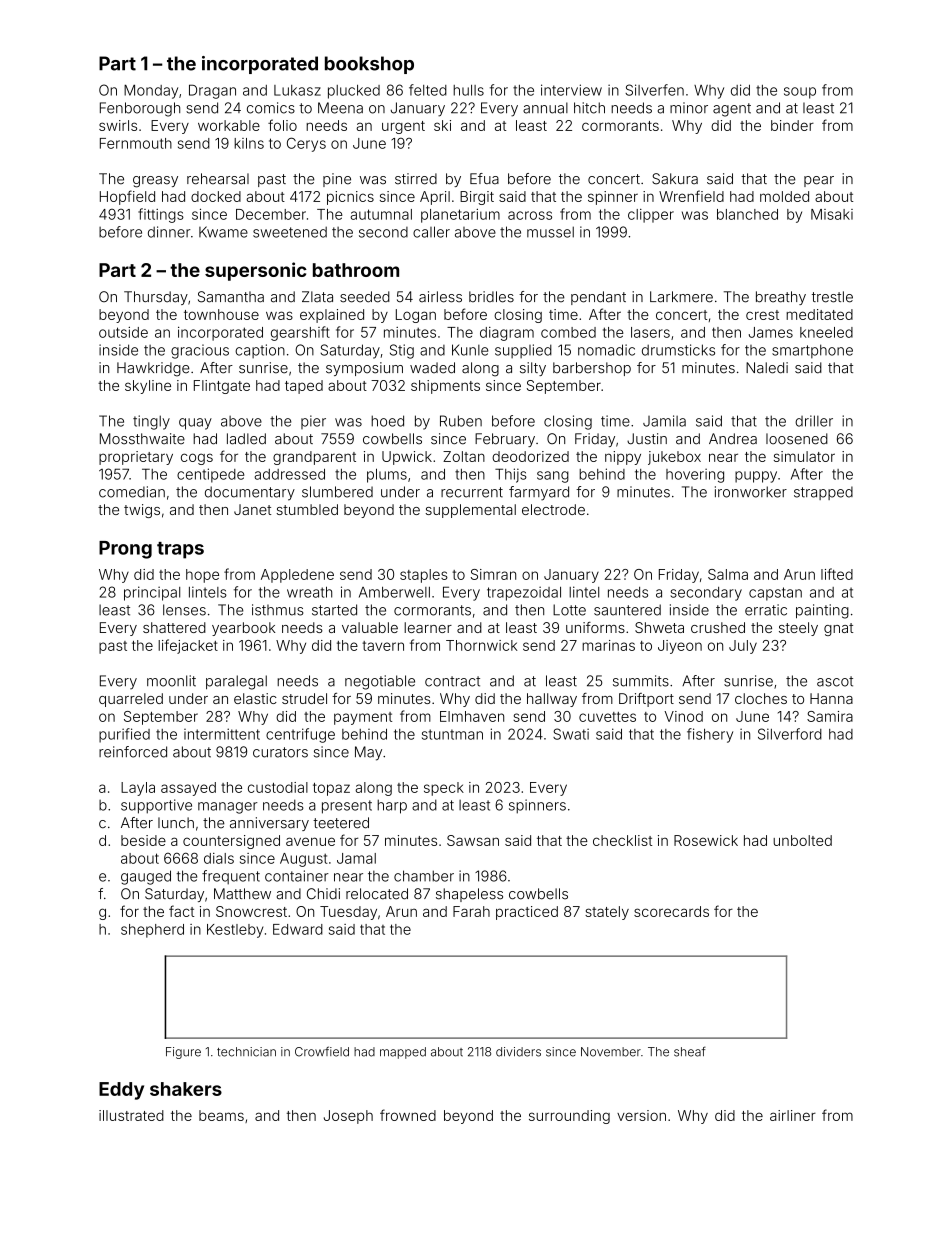  I want to click on airliner, so click(793, 1115).
